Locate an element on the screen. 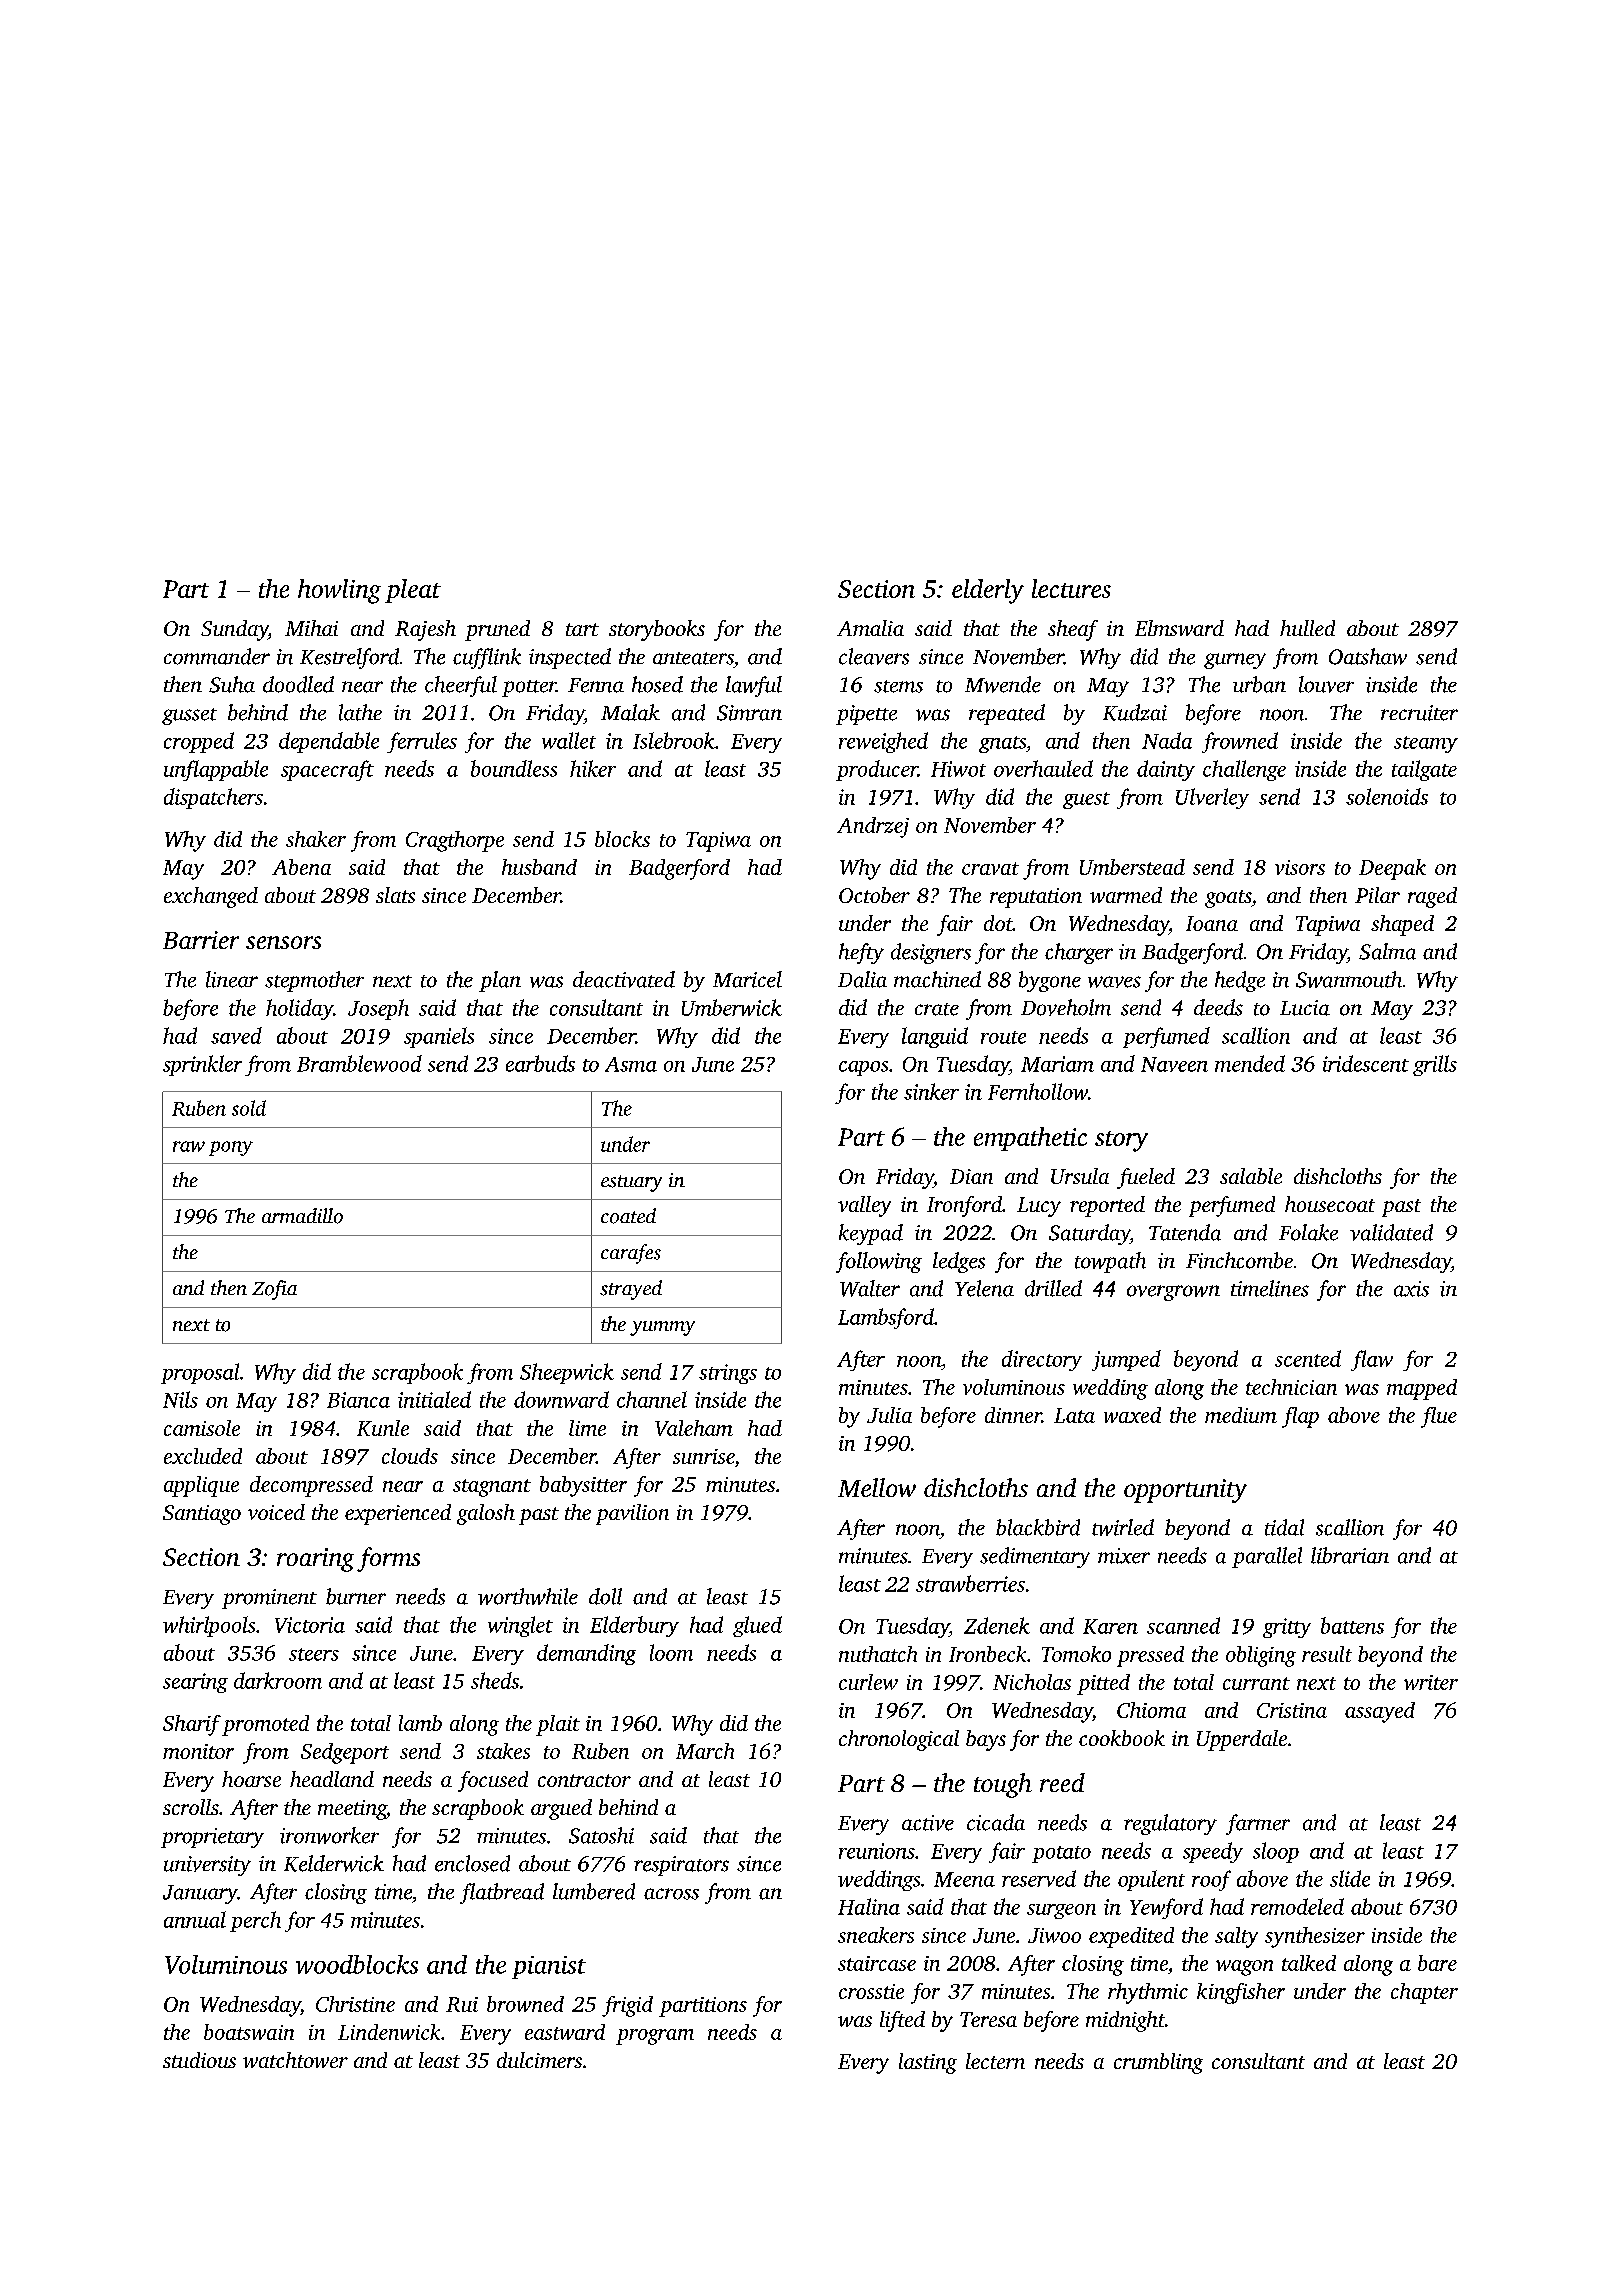  clouds is located at coordinates (410, 1456).
